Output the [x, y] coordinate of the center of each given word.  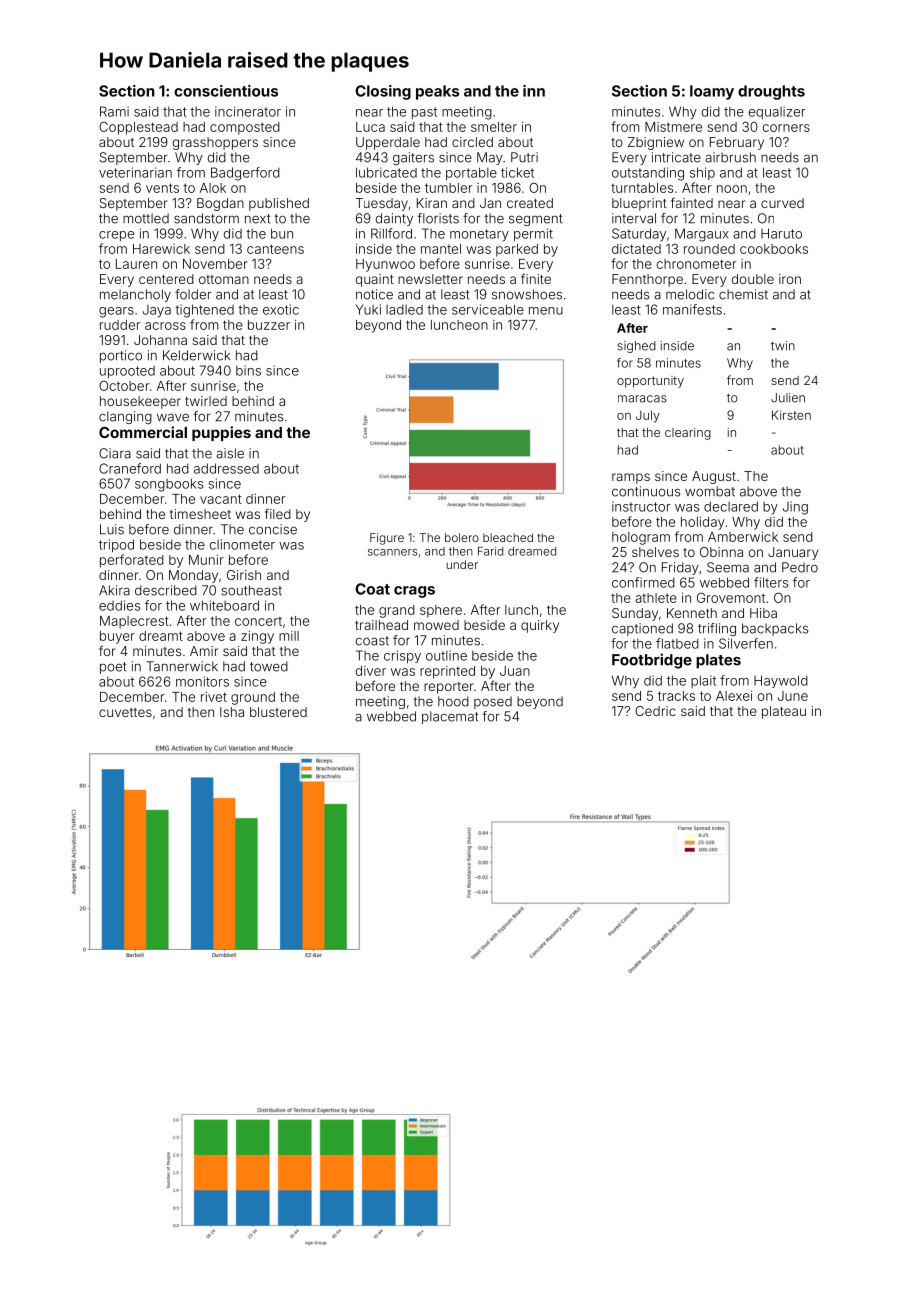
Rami [114, 111]
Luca [370, 127]
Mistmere [673, 127]
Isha [232, 712]
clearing [688, 434]
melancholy [135, 295]
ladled [404, 310]
